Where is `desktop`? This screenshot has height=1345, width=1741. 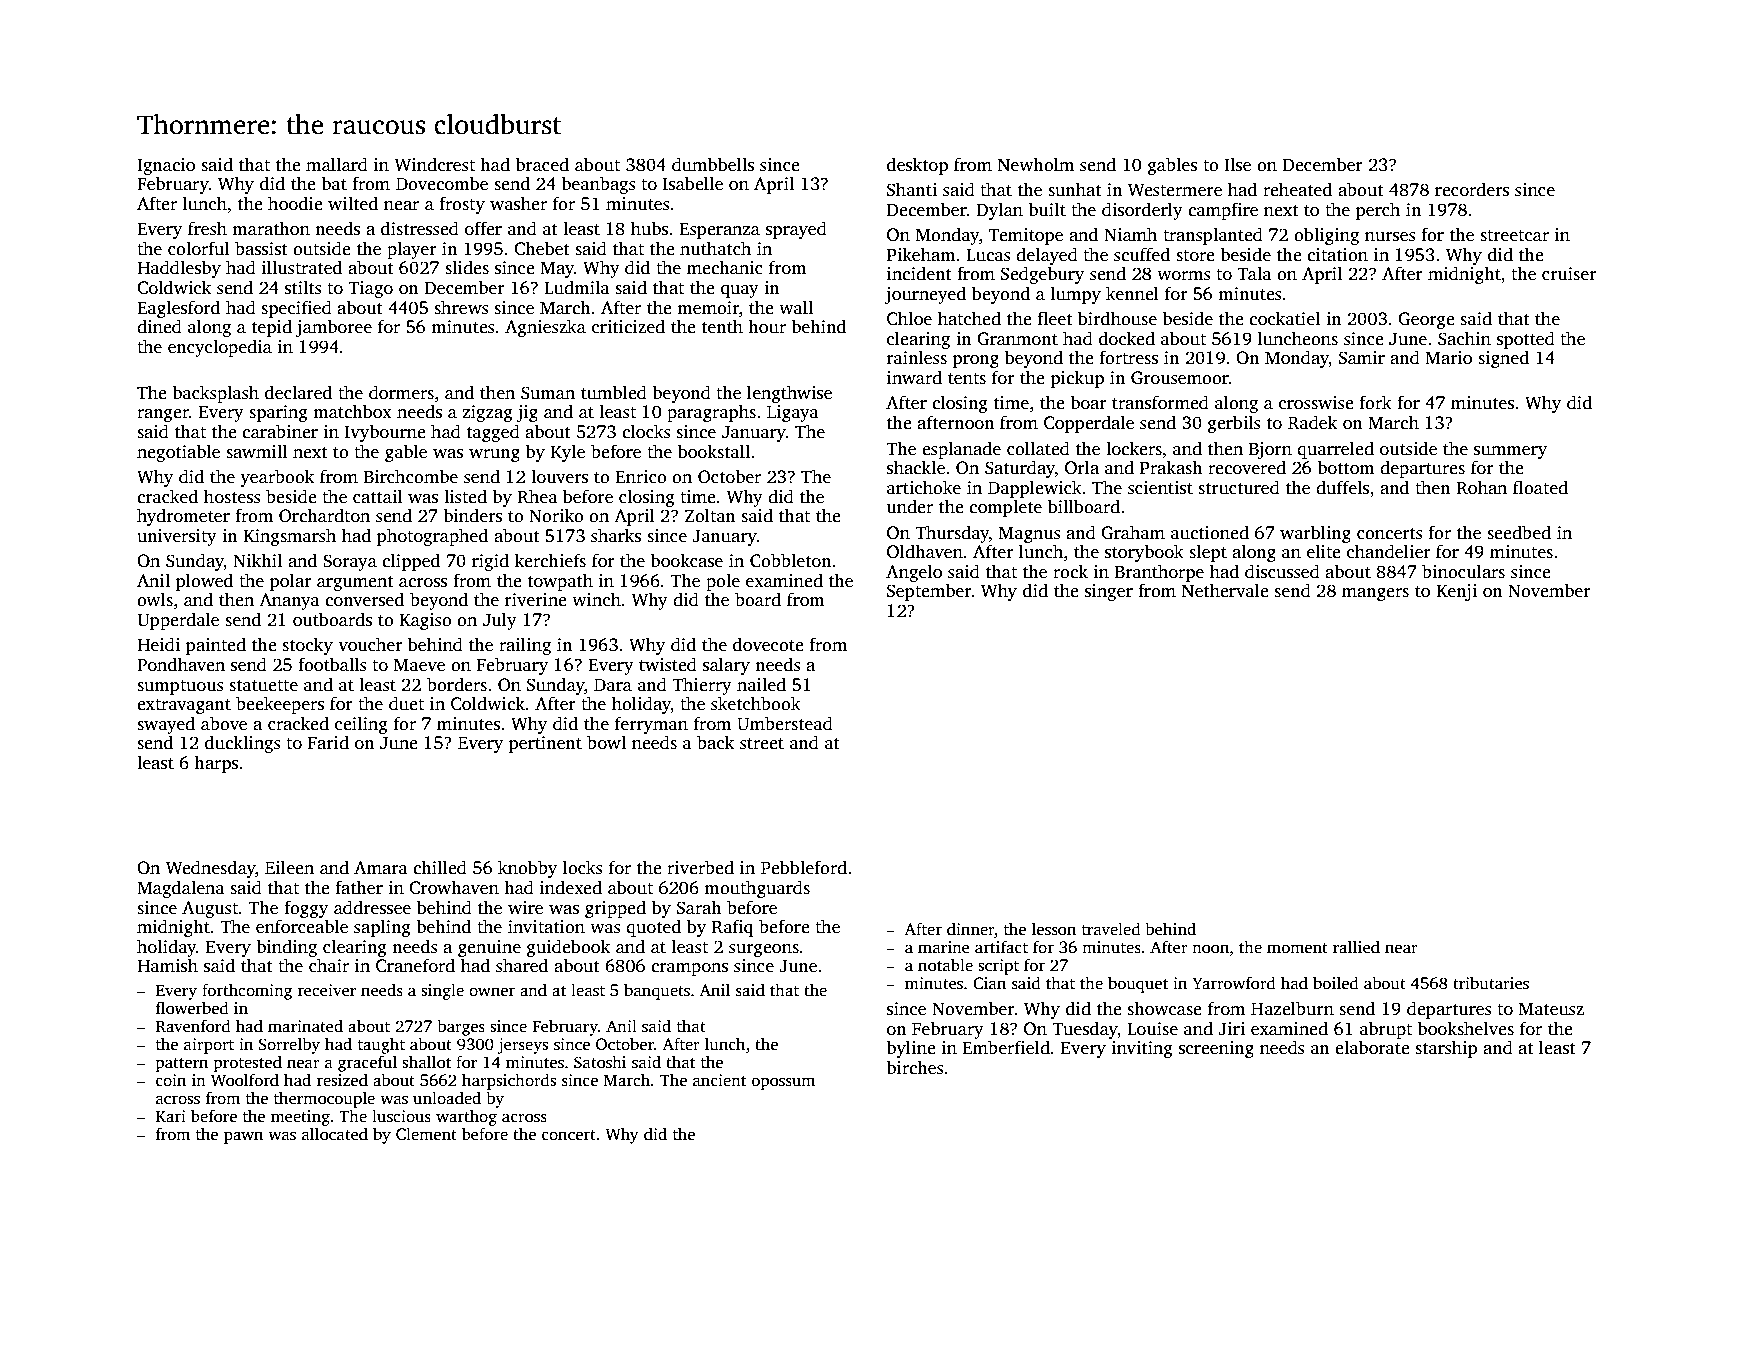 desktop is located at coordinates (917, 166).
